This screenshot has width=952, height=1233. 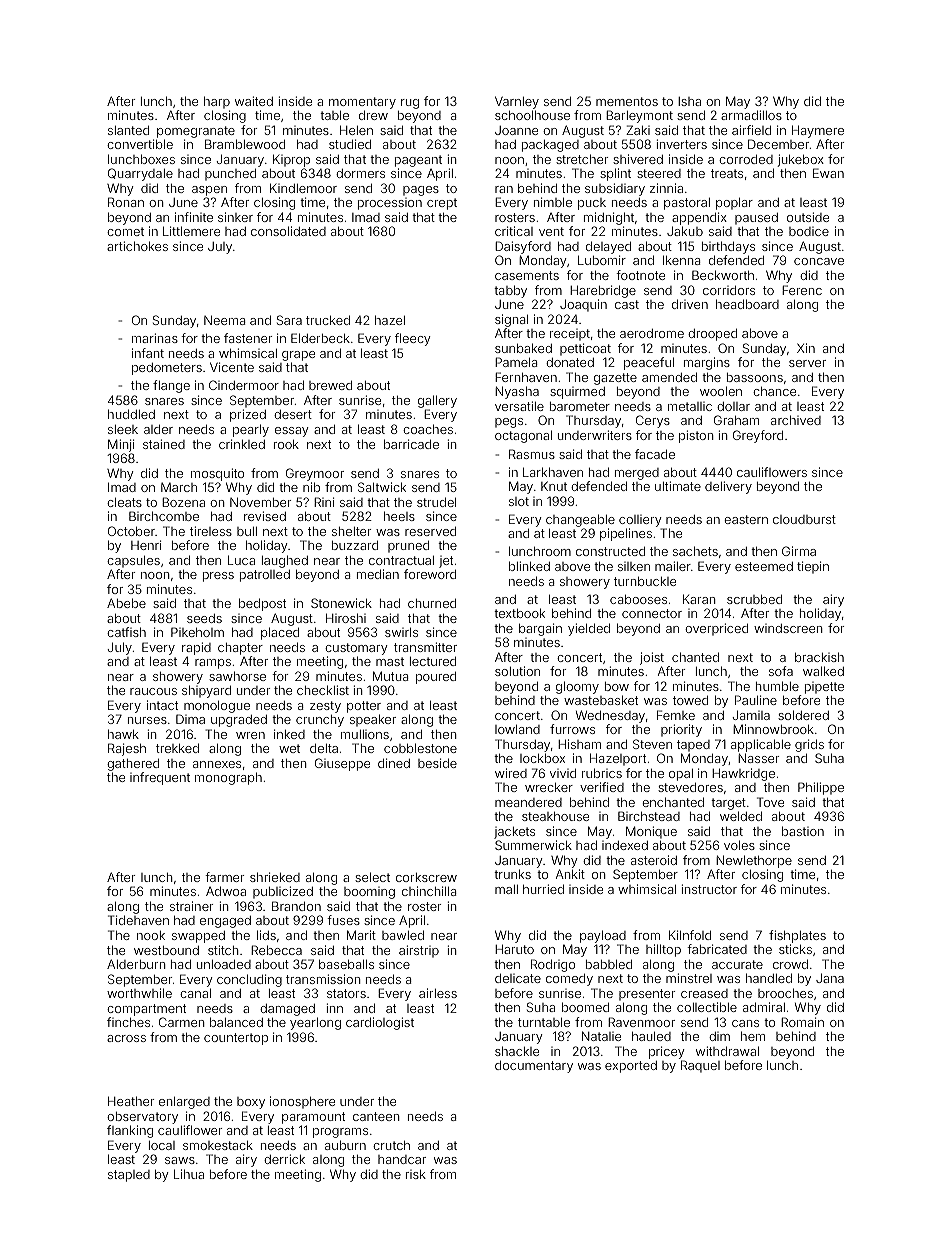 What do you see at coordinates (361, 935) in the screenshot?
I see `Marit` at bounding box center [361, 935].
